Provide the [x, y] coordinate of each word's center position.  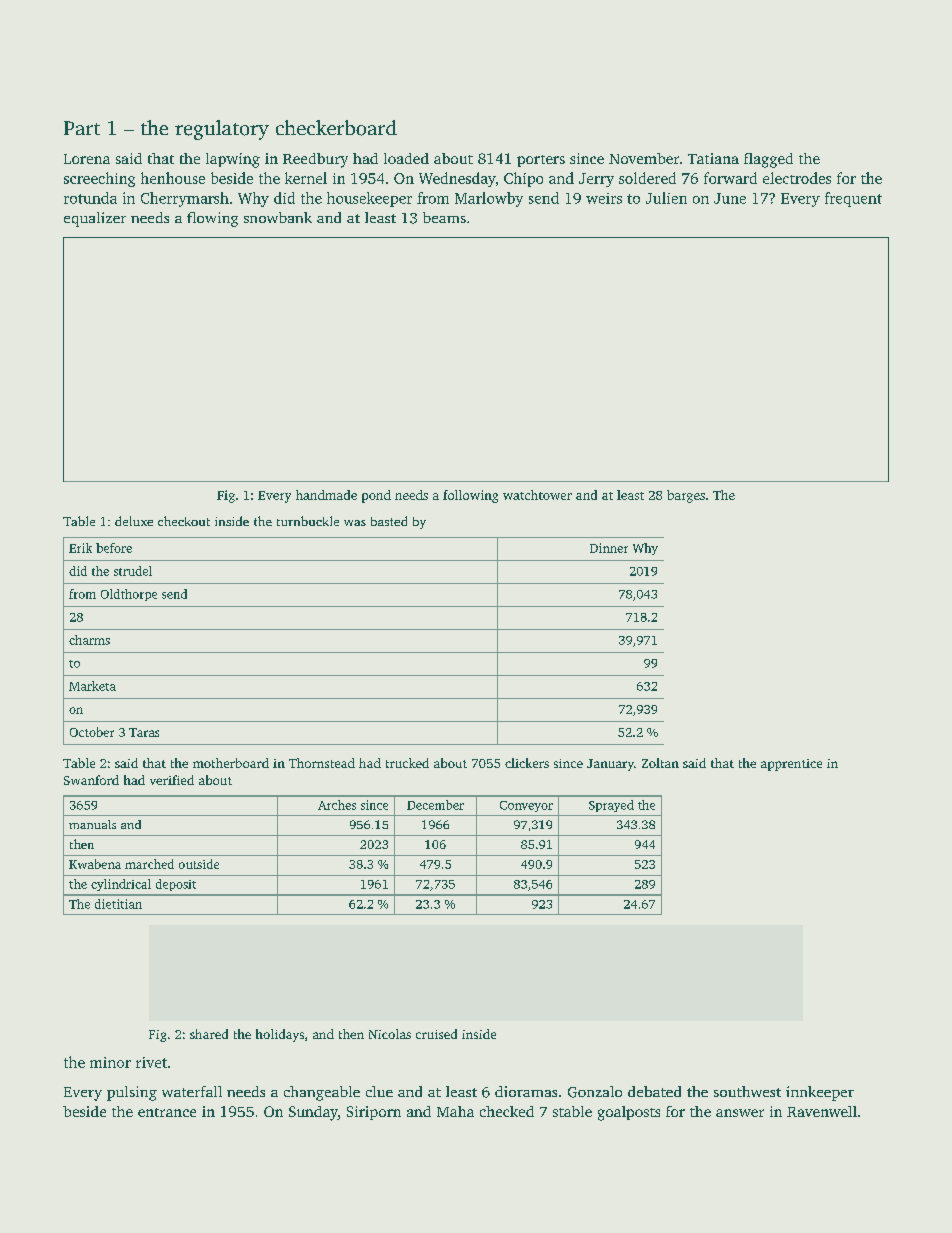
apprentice [791, 765]
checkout [184, 521]
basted [389, 521]
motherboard [231, 763]
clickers [527, 763]
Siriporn [374, 1113]
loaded [406, 158]
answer [740, 1113]
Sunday [313, 1113]
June [730, 198]
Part [82, 128]
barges [686, 496]
